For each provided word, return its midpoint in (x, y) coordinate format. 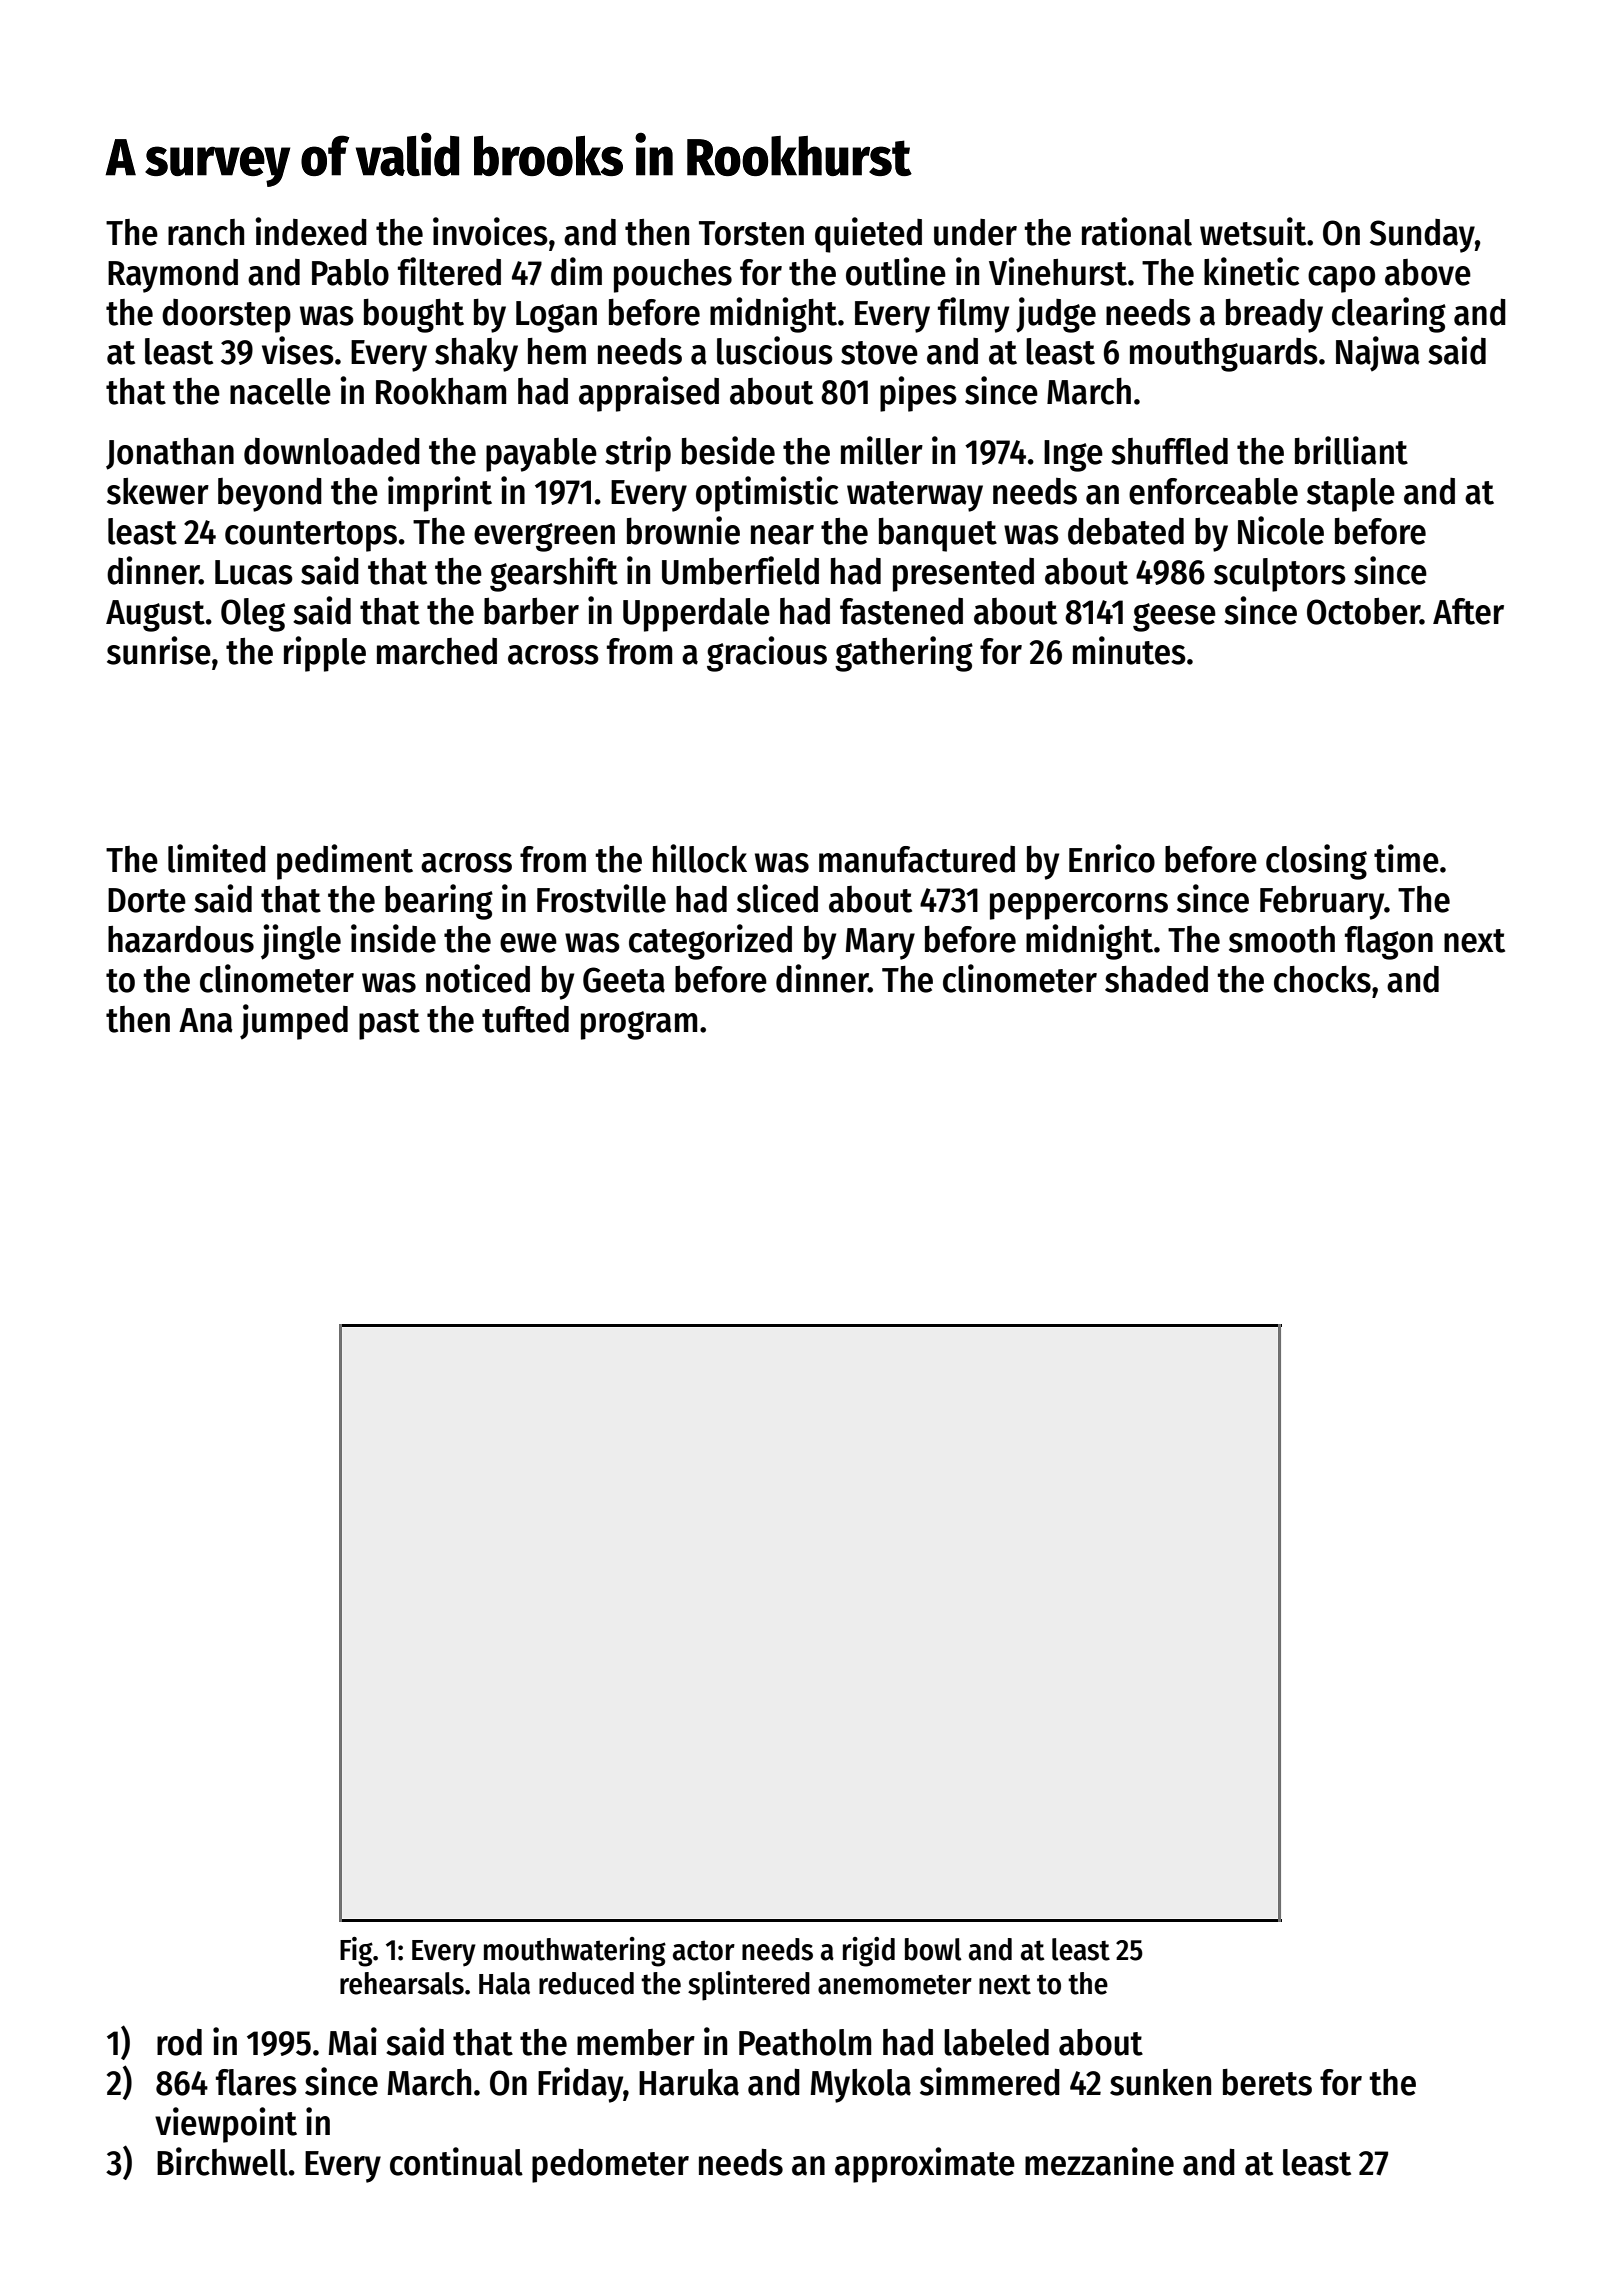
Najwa (1378, 353)
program (639, 1025)
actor (704, 1950)
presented (963, 575)
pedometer (610, 2166)
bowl (933, 1949)
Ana (206, 1020)
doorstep (226, 316)
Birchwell (222, 2161)
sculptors (1280, 575)
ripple (325, 654)
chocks (1322, 979)
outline (896, 271)
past (389, 1024)
